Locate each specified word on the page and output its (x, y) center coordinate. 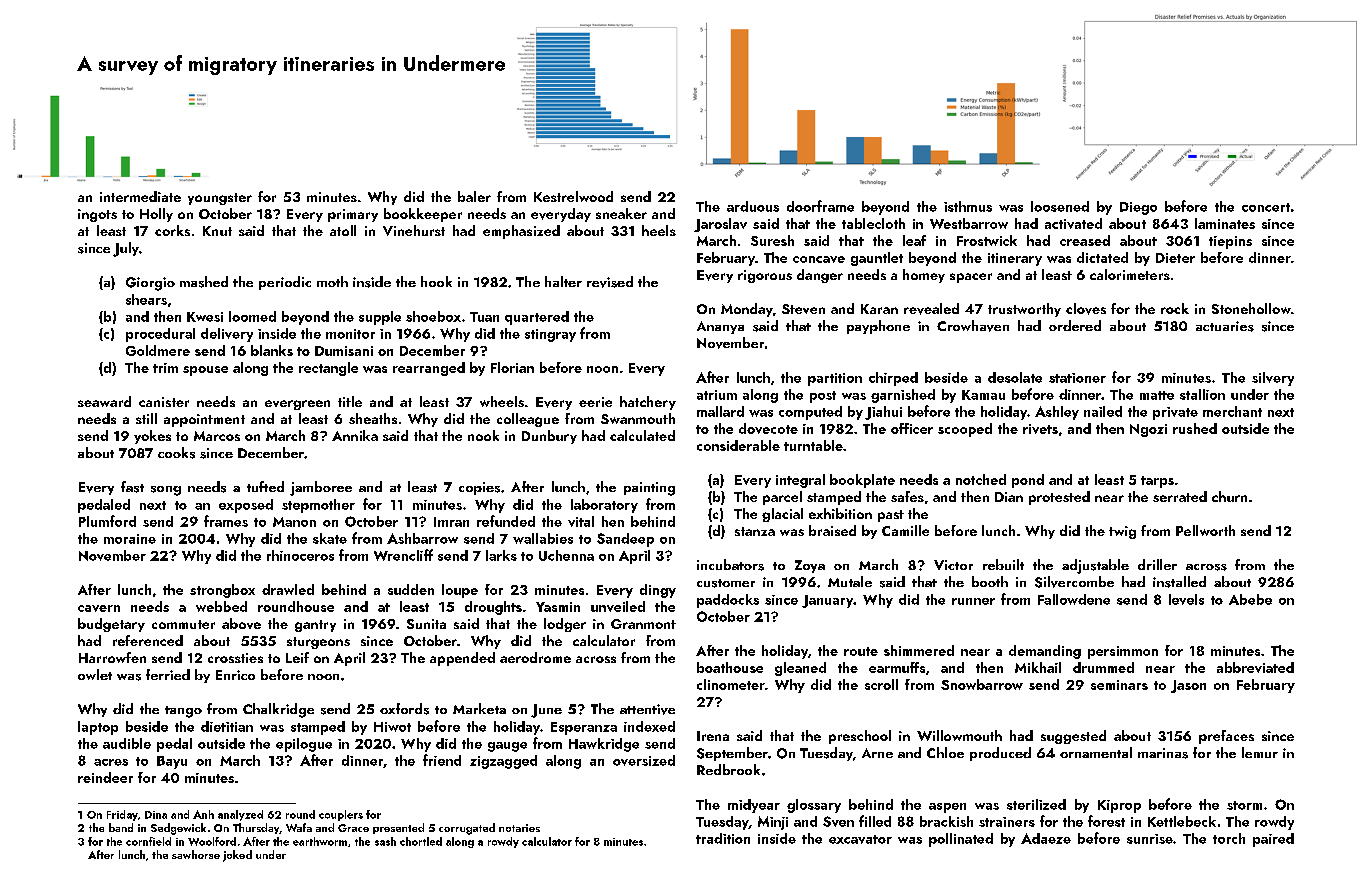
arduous (753, 206)
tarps (1157, 482)
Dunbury (549, 437)
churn (1229, 496)
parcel (782, 498)
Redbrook (728, 769)
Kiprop (1119, 806)
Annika (355, 435)
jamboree (321, 488)
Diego (1138, 208)
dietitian (227, 726)
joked (237, 856)
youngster (220, 199)
